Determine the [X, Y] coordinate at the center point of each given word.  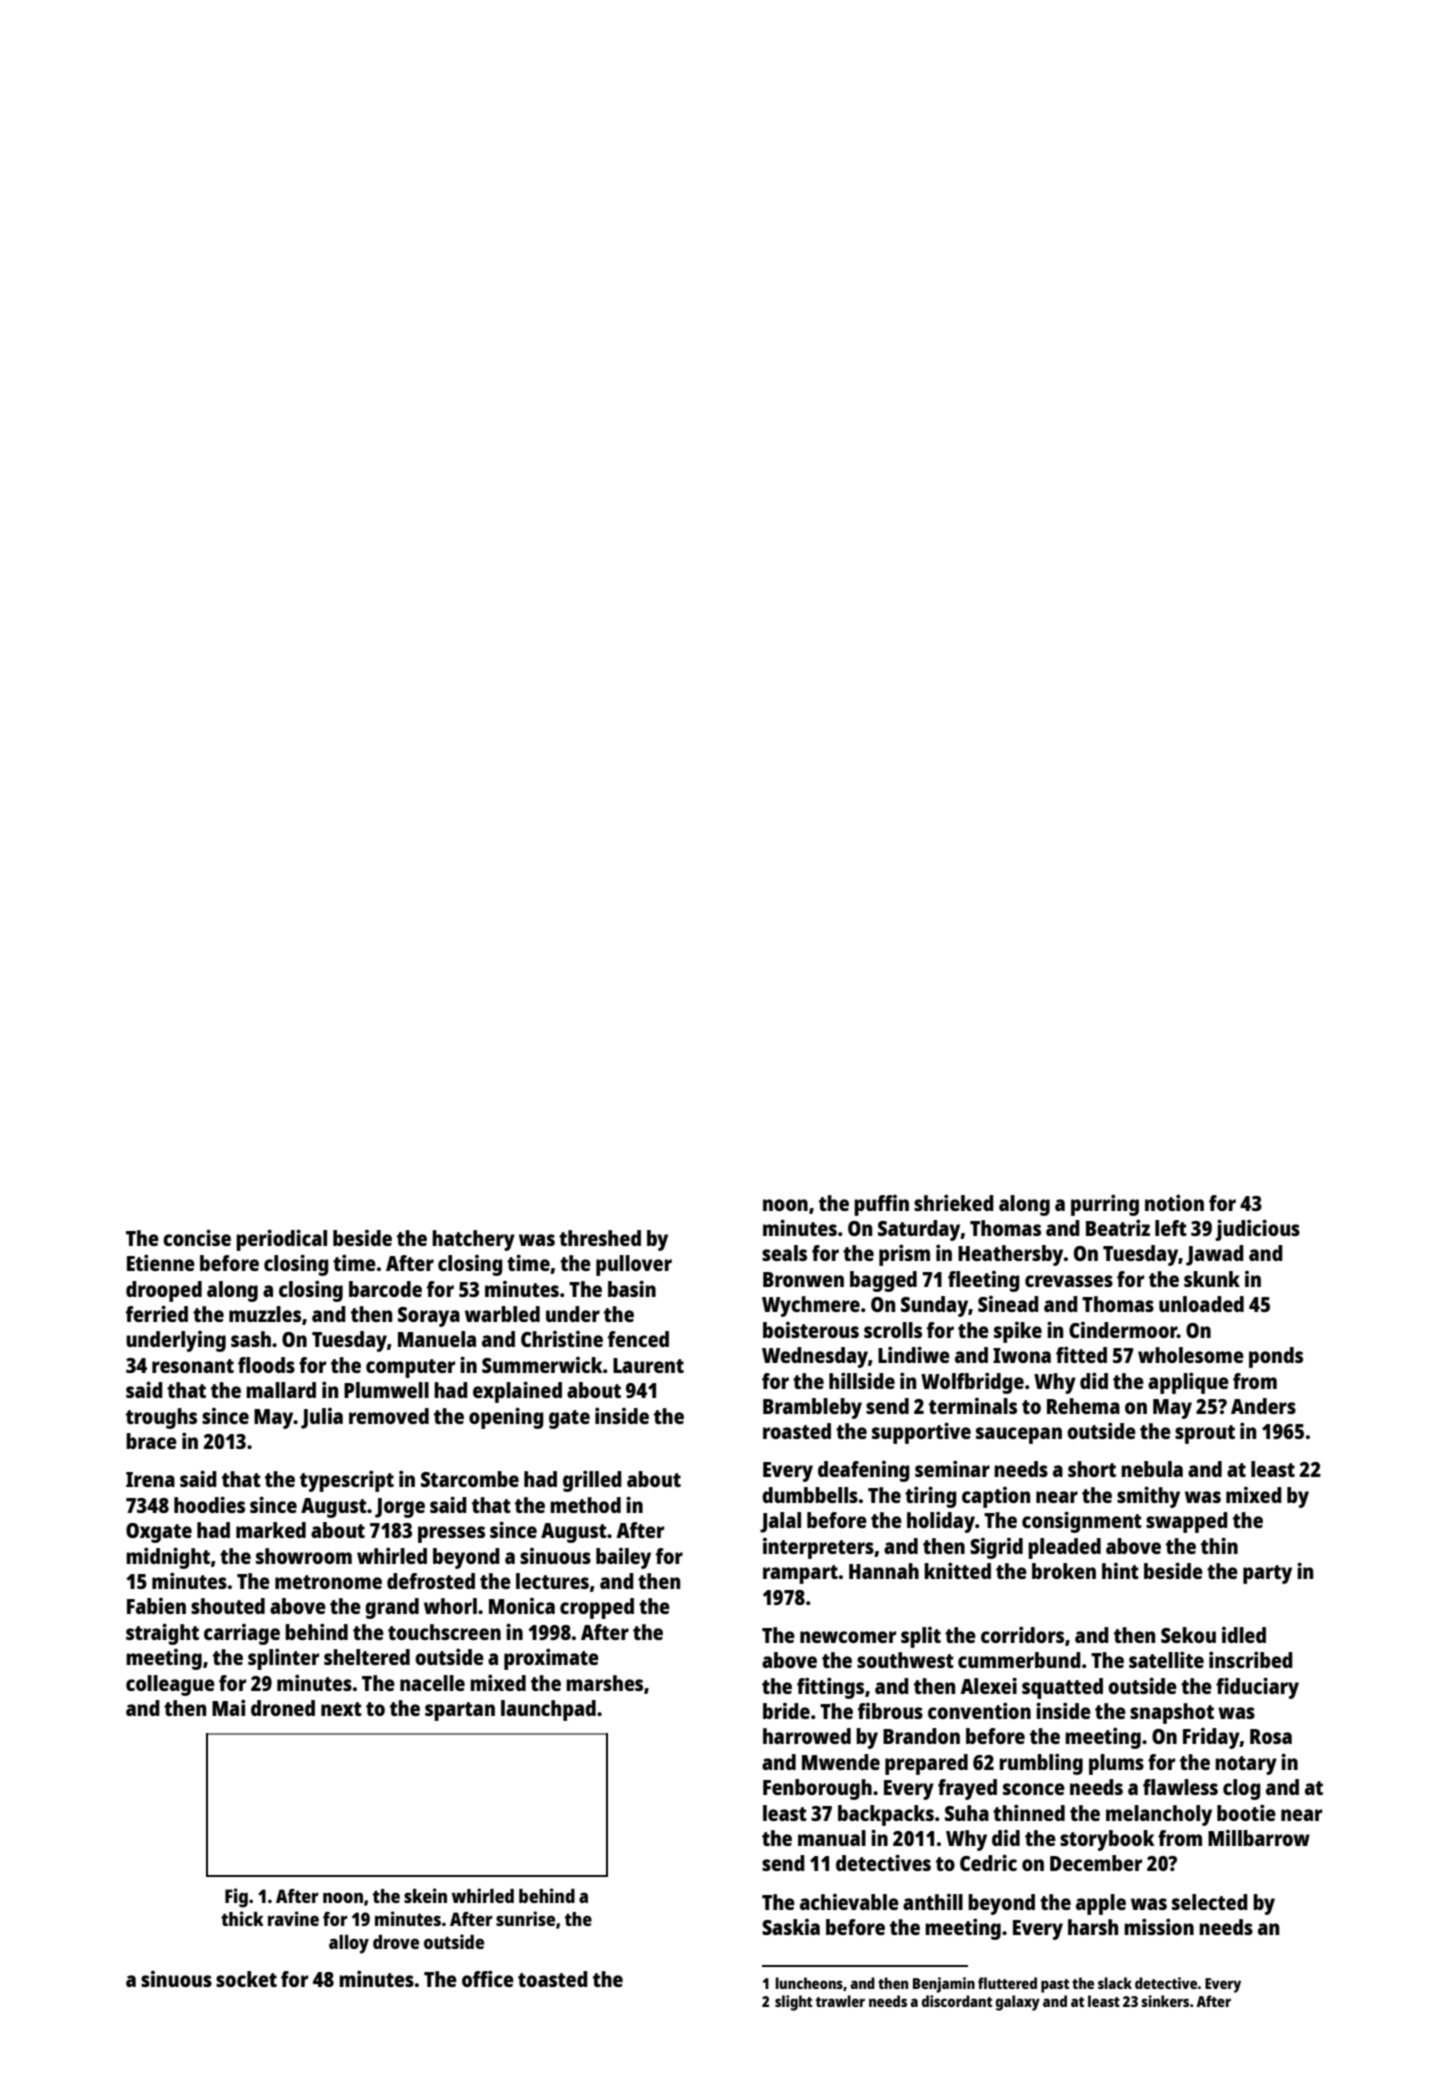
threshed [600, 1238]
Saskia [791, 1927]
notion [1174, 1202]
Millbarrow [1259, 1838]
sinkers [1165, 2001]
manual [832, 1838]
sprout [1205, 1434]
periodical [281, 1240]
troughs [161, 1418]
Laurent [648, 1365]
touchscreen [444, 1632]
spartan [460, 1711]
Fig [236, 1898]
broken [1064, 1571]
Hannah [884, 1571]
